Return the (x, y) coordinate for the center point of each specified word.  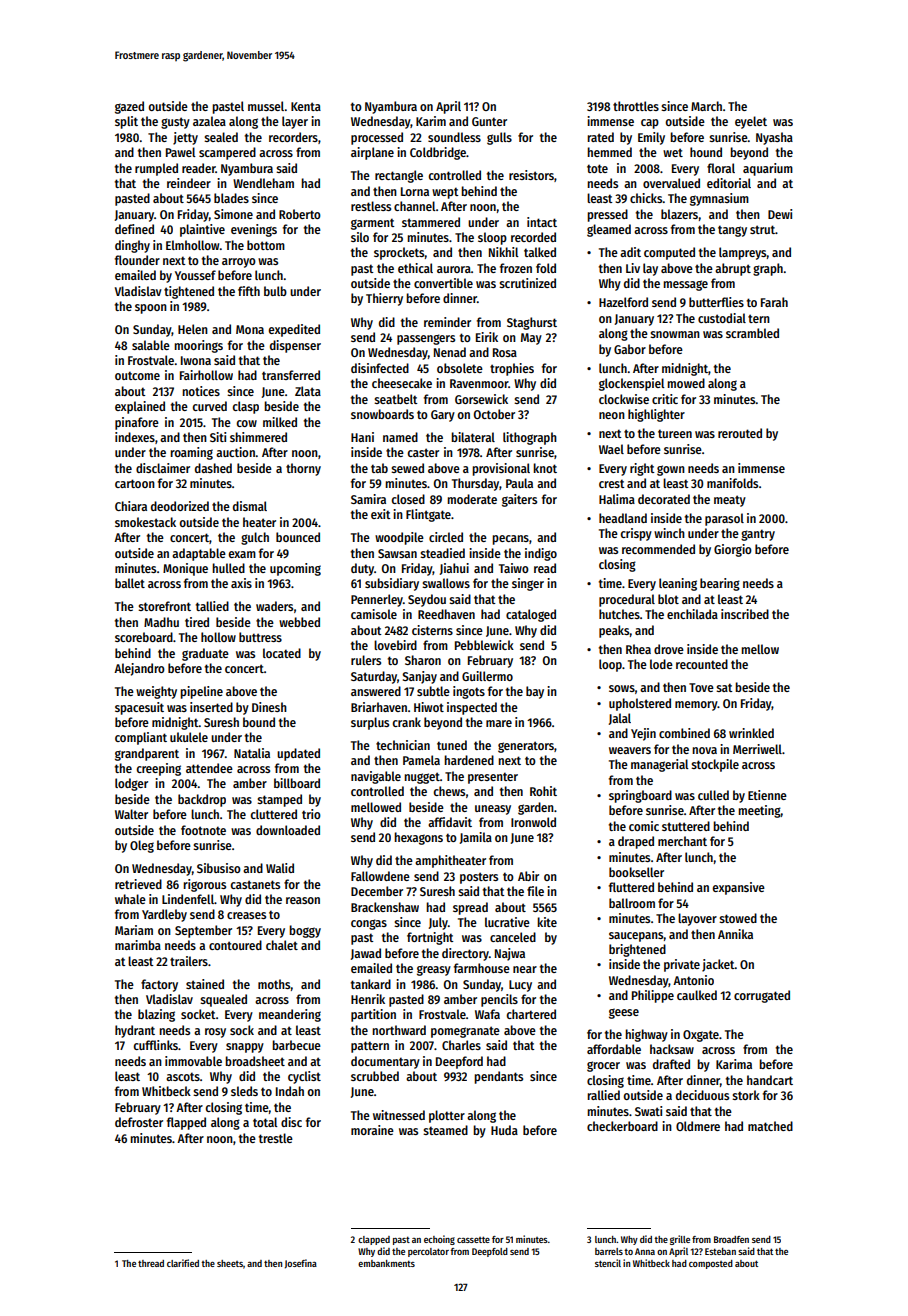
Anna (645, 1251)
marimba (138, 945)
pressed (607, 215)
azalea (209, 121)
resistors (531, 175)
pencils (499, 1000)
